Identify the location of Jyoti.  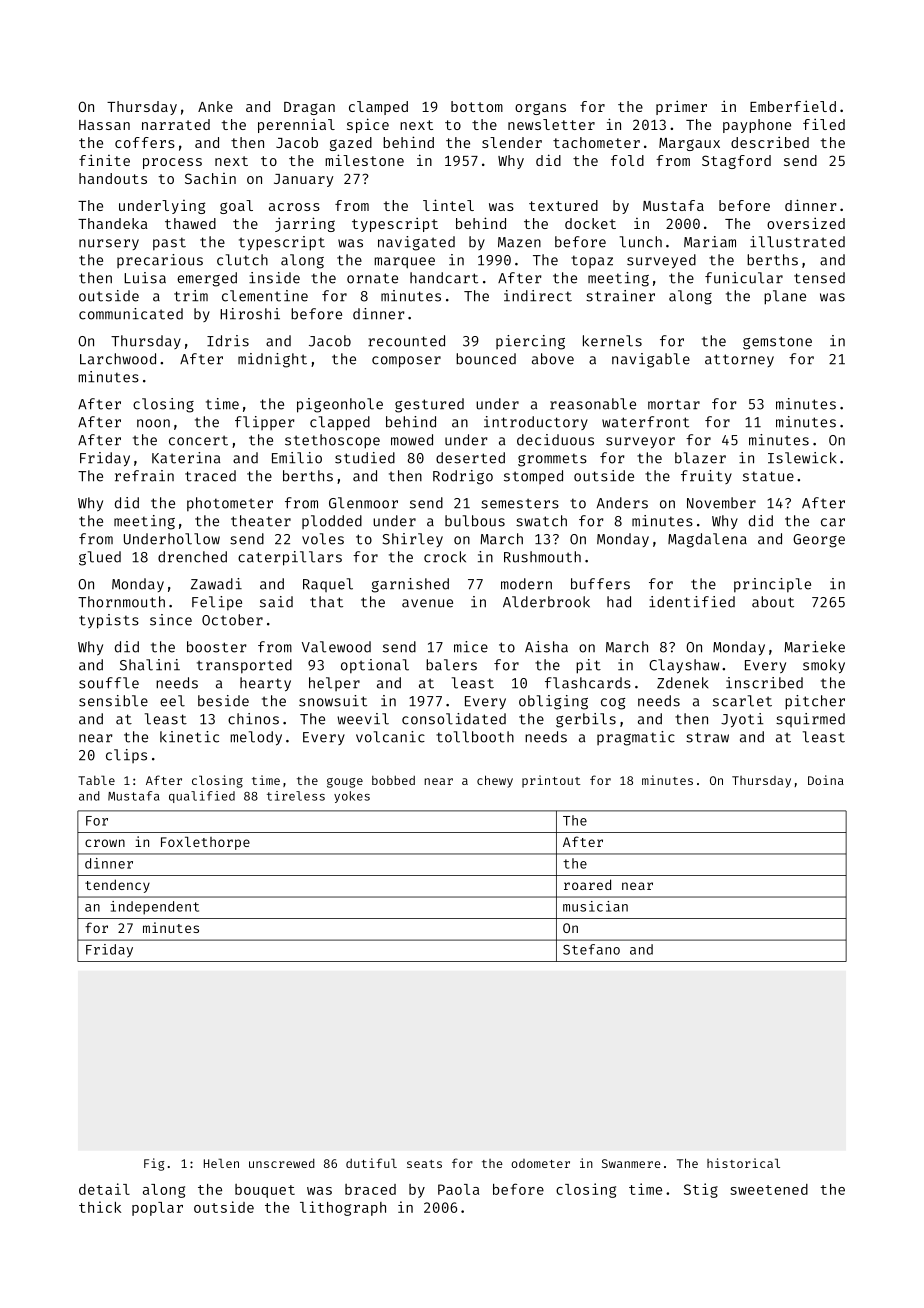
(742, 720).
